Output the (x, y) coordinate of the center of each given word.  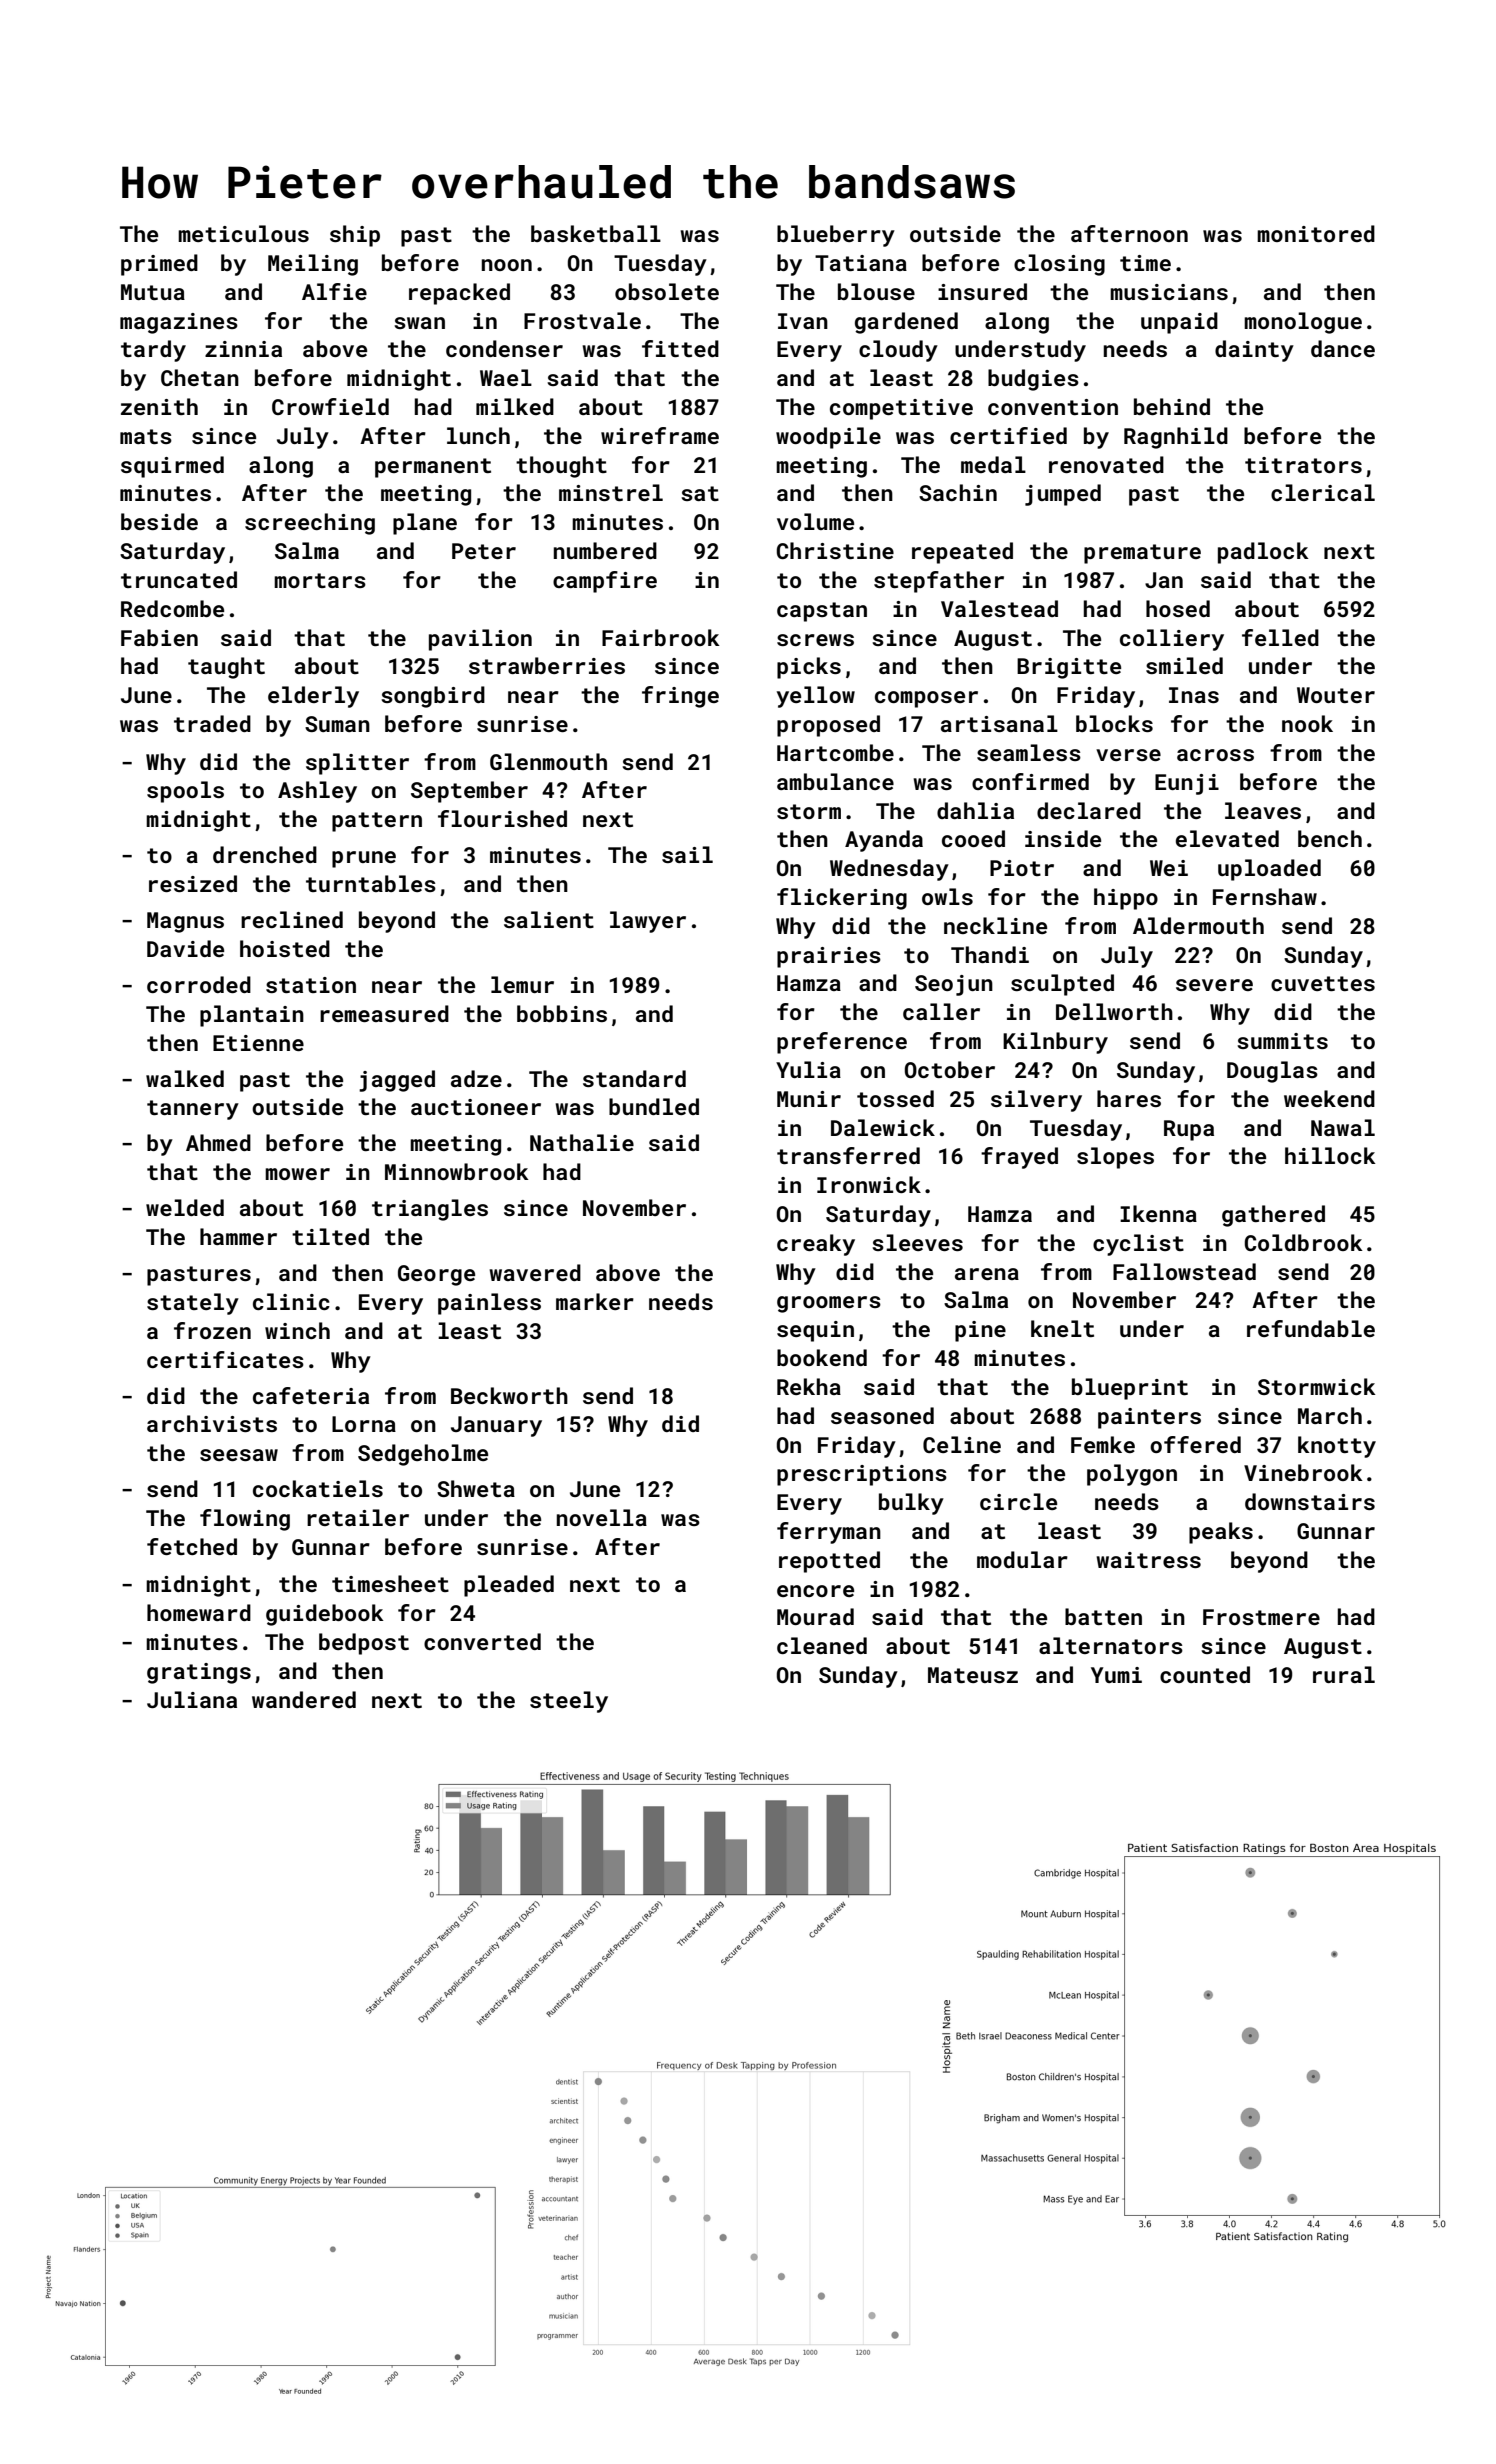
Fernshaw (1265, 896)
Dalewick (883, 1127)
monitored (1316, 233)
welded (185, 1207)
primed (159, 265)
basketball (596, 233)
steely (569, 1702)
